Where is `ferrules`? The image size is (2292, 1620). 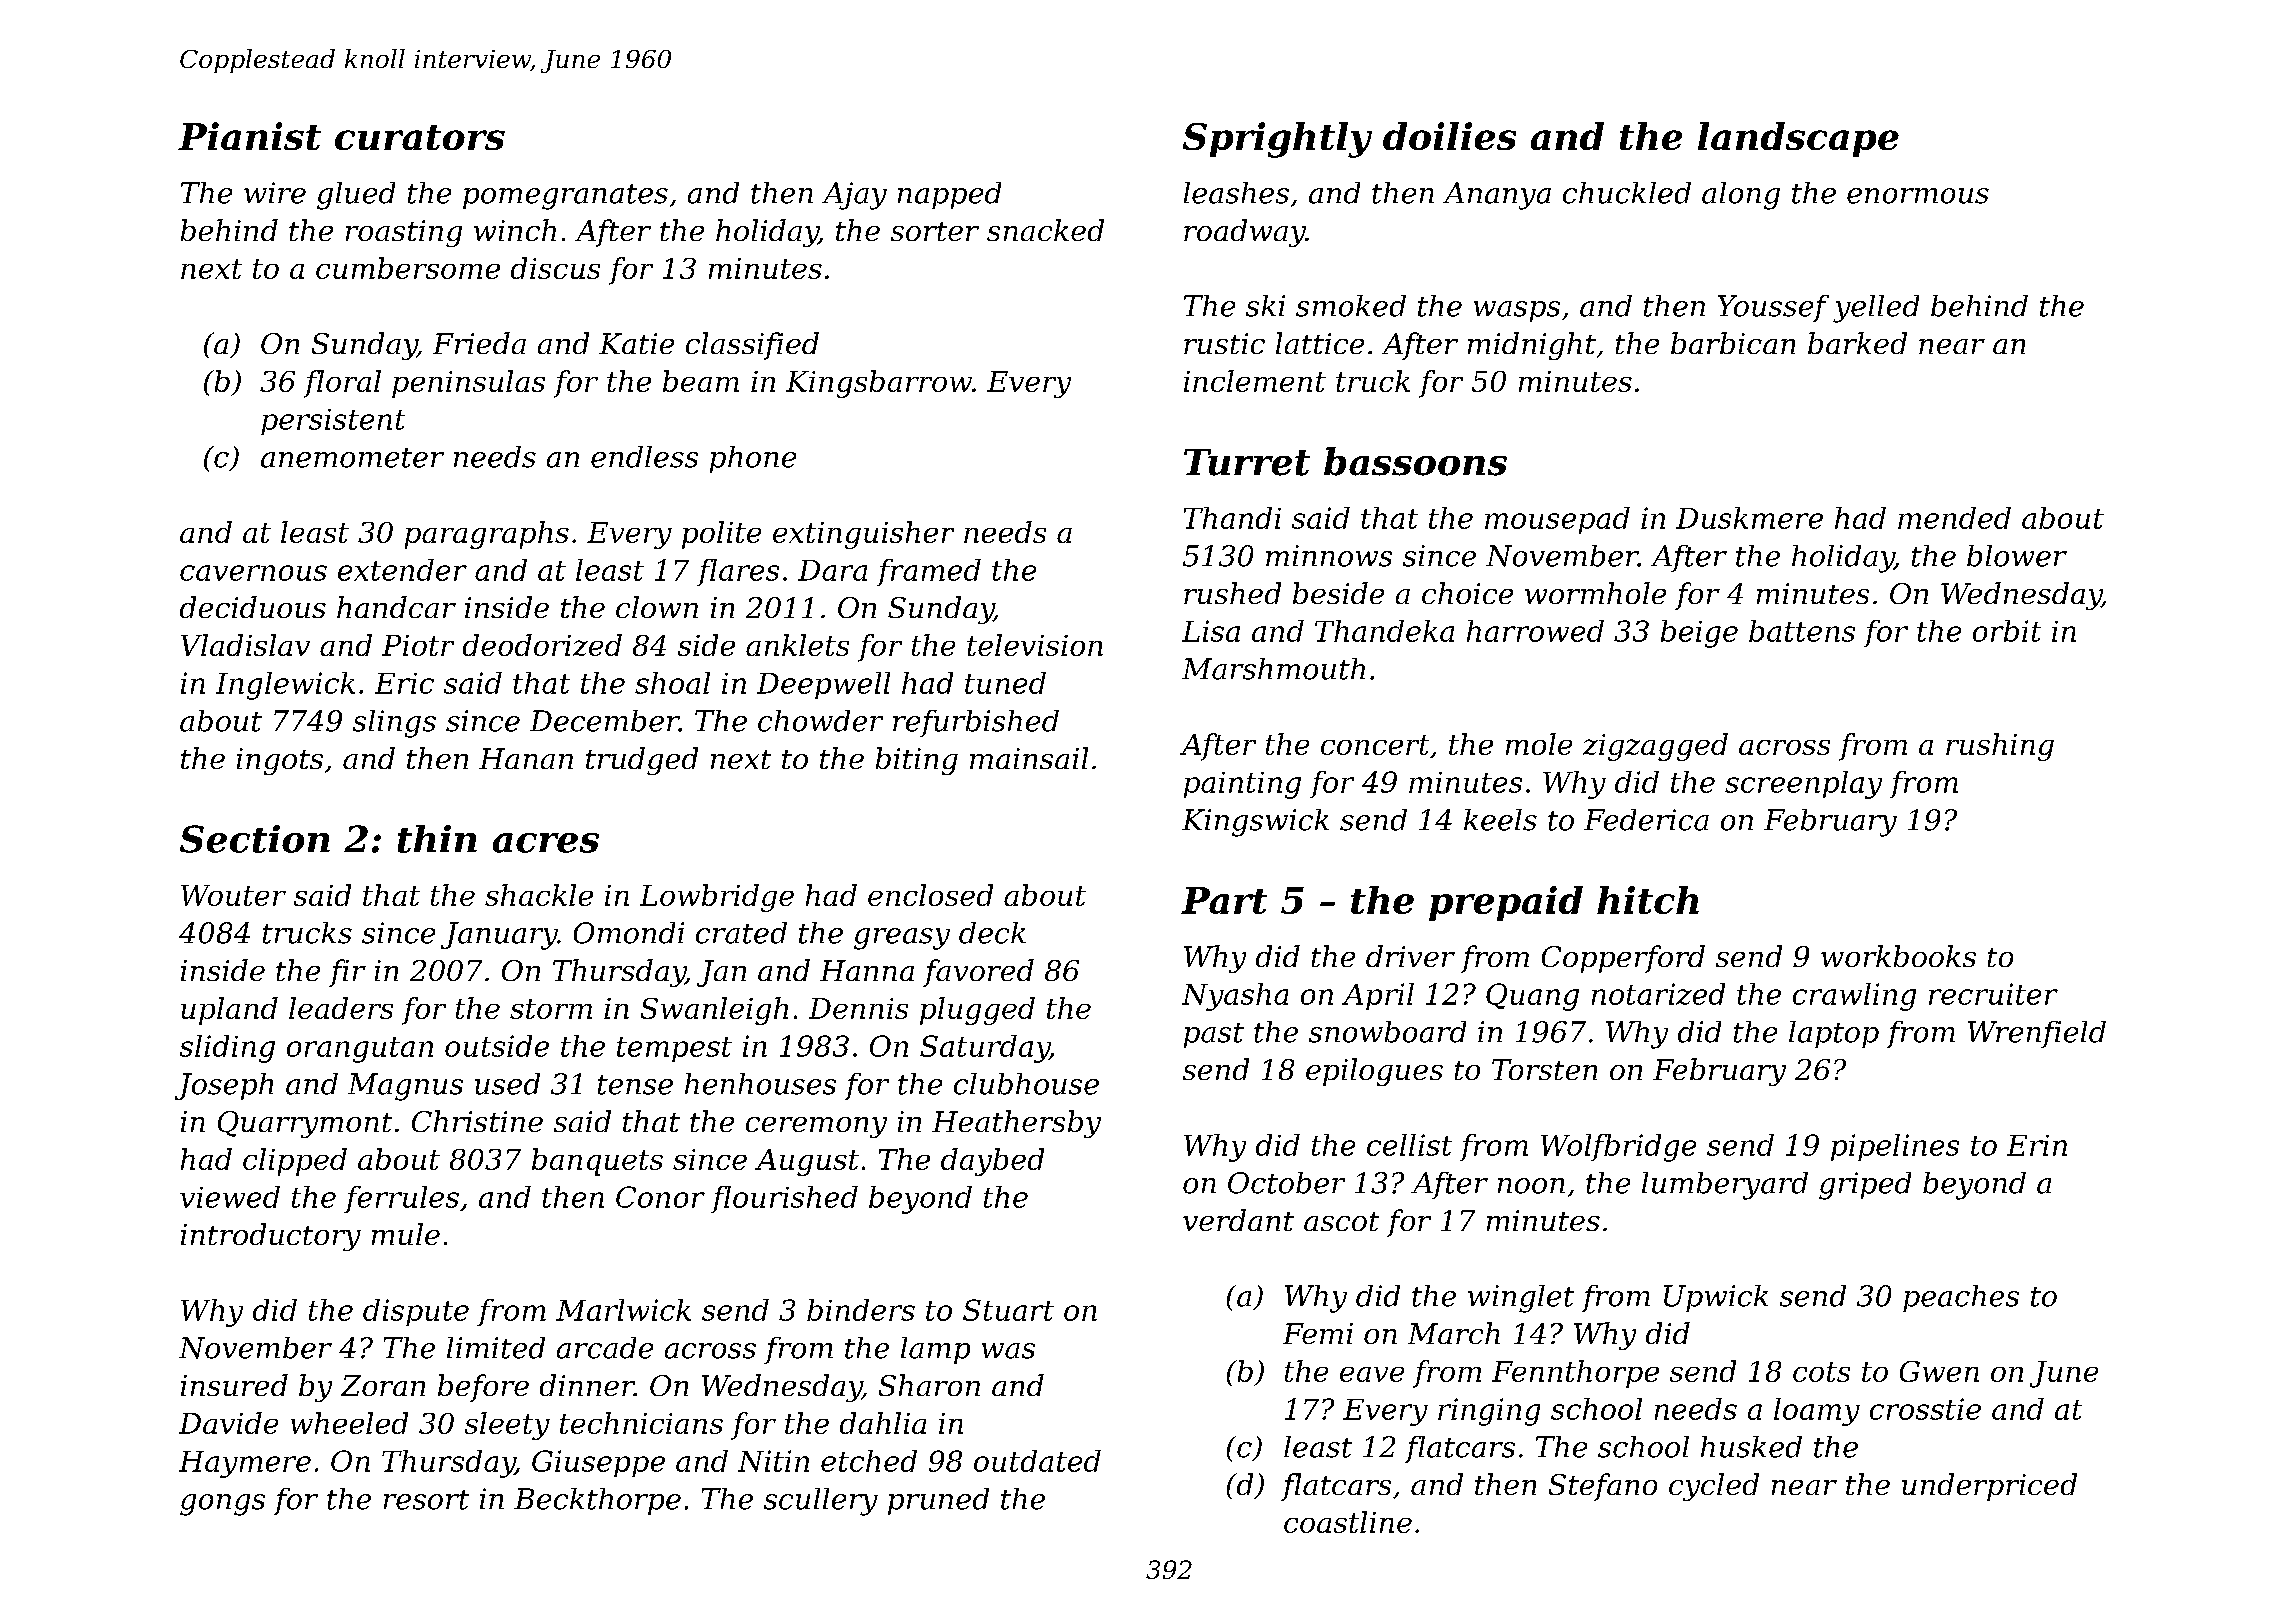 ferrules is located at coordinates (401, 1199).
